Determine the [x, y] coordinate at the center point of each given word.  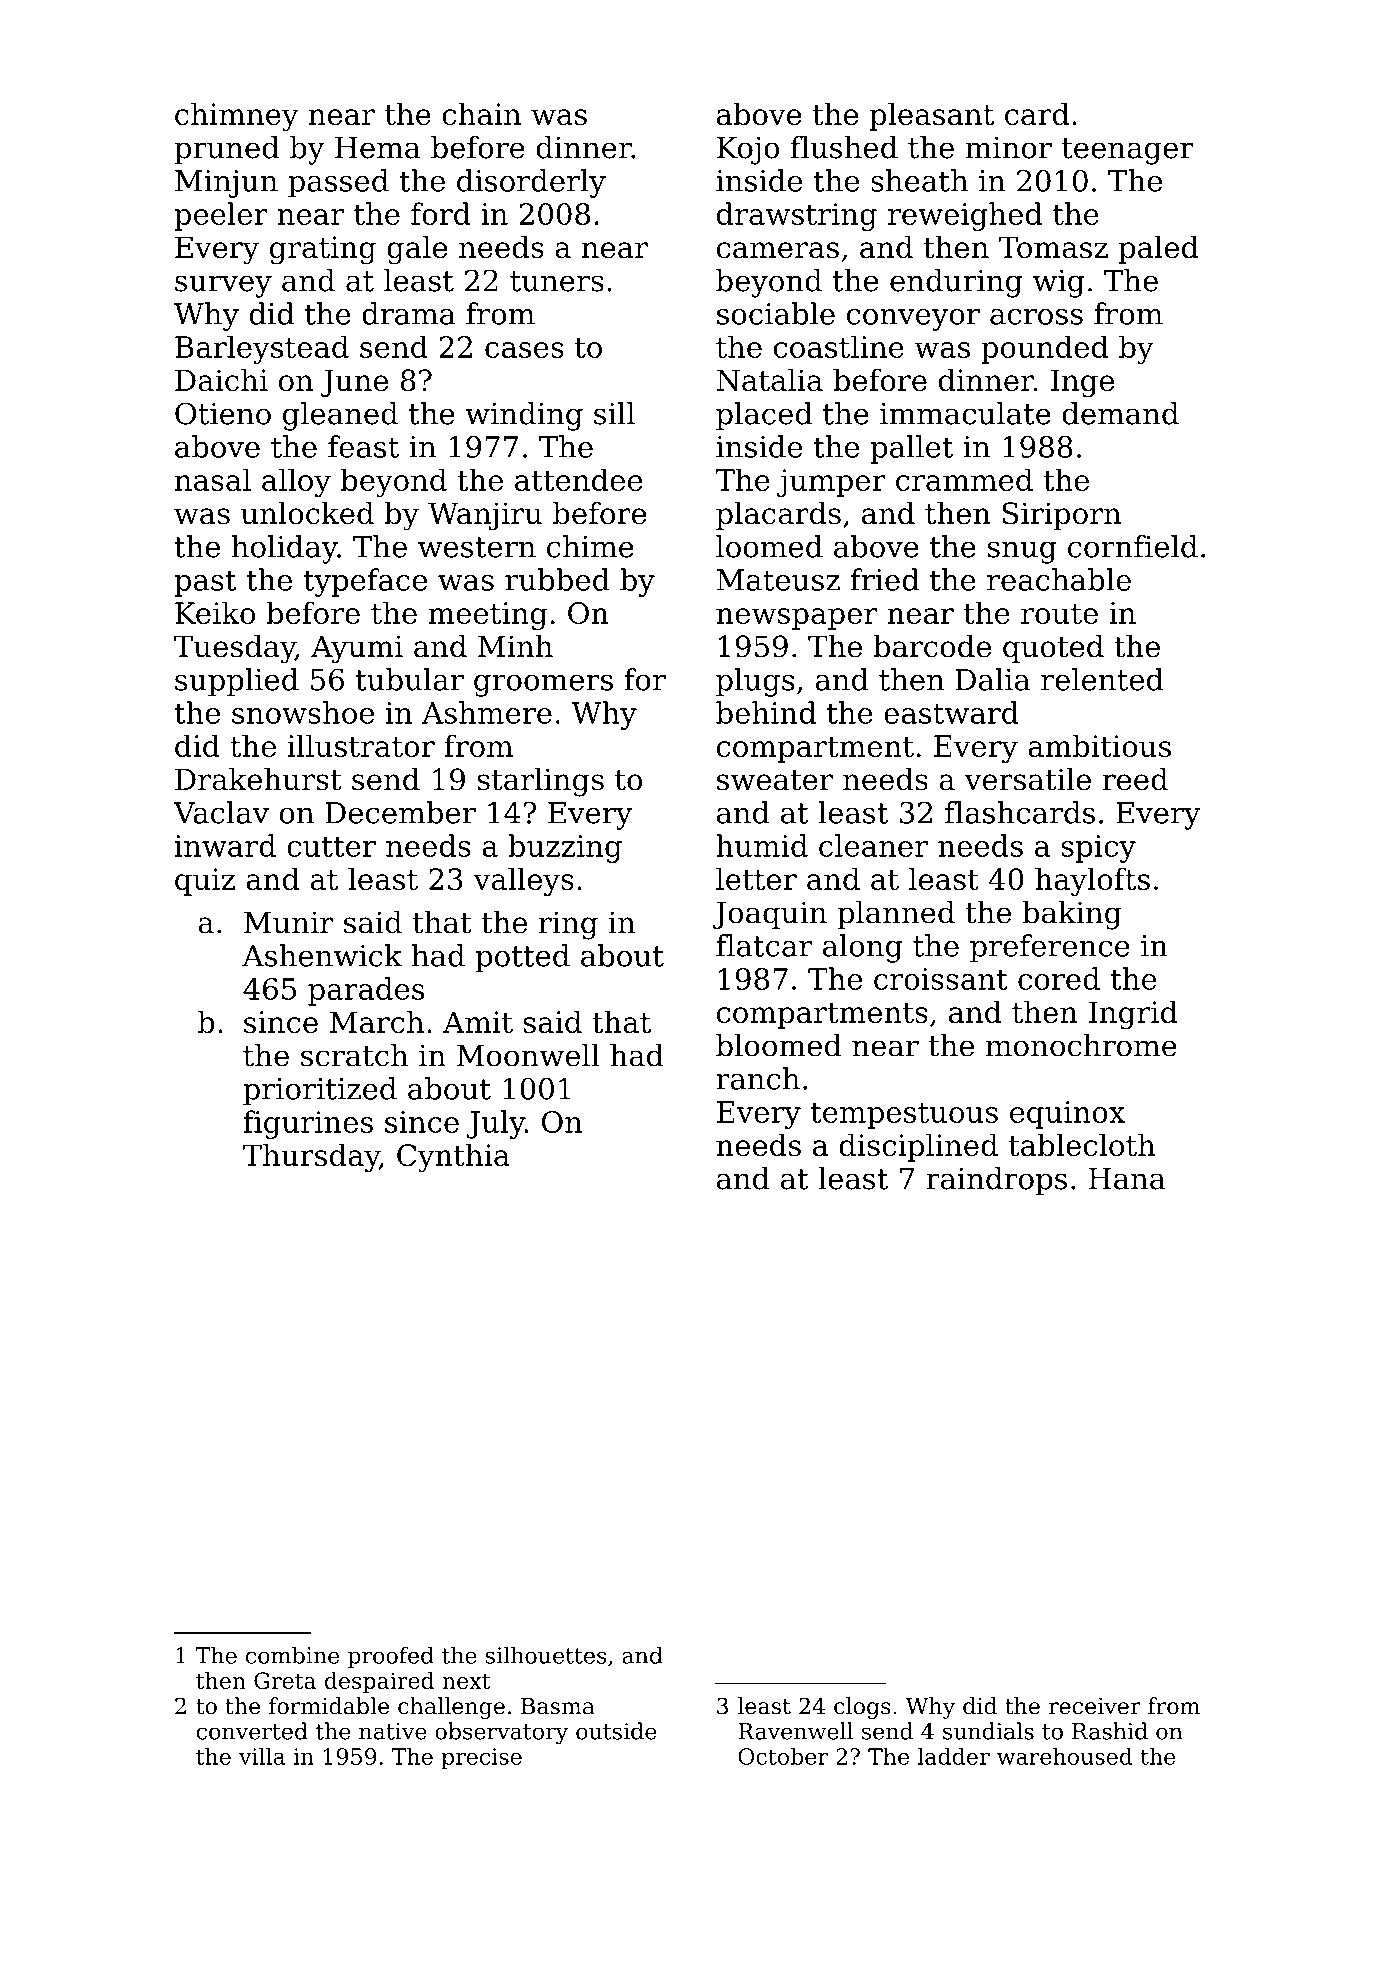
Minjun [226, 184]
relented [1102, 679]
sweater [775, 780]
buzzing [565, 848]
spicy [1099, 849]
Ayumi [357, 649]
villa [262, 1756]
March [377, 1021]
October [783, 1756]
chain [481, 114]
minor [1008, 147]
